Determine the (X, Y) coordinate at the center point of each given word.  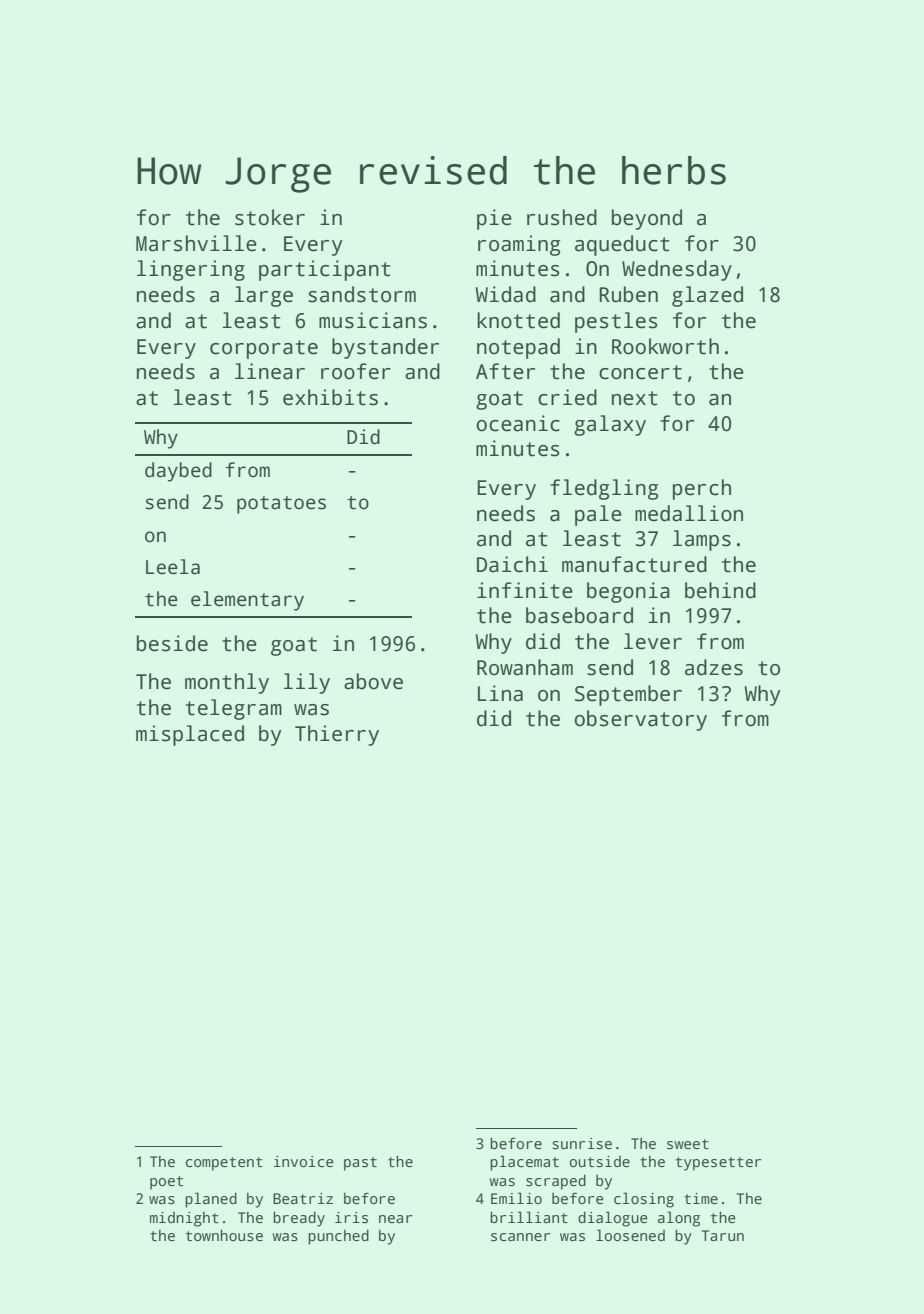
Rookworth (665, 346)
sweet (688, 1144)
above (373, 681)
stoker (270, 217)
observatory (640, 720)
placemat (524, 1163)
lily (307, 683)
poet (166, 1183)
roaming (519, 245)
